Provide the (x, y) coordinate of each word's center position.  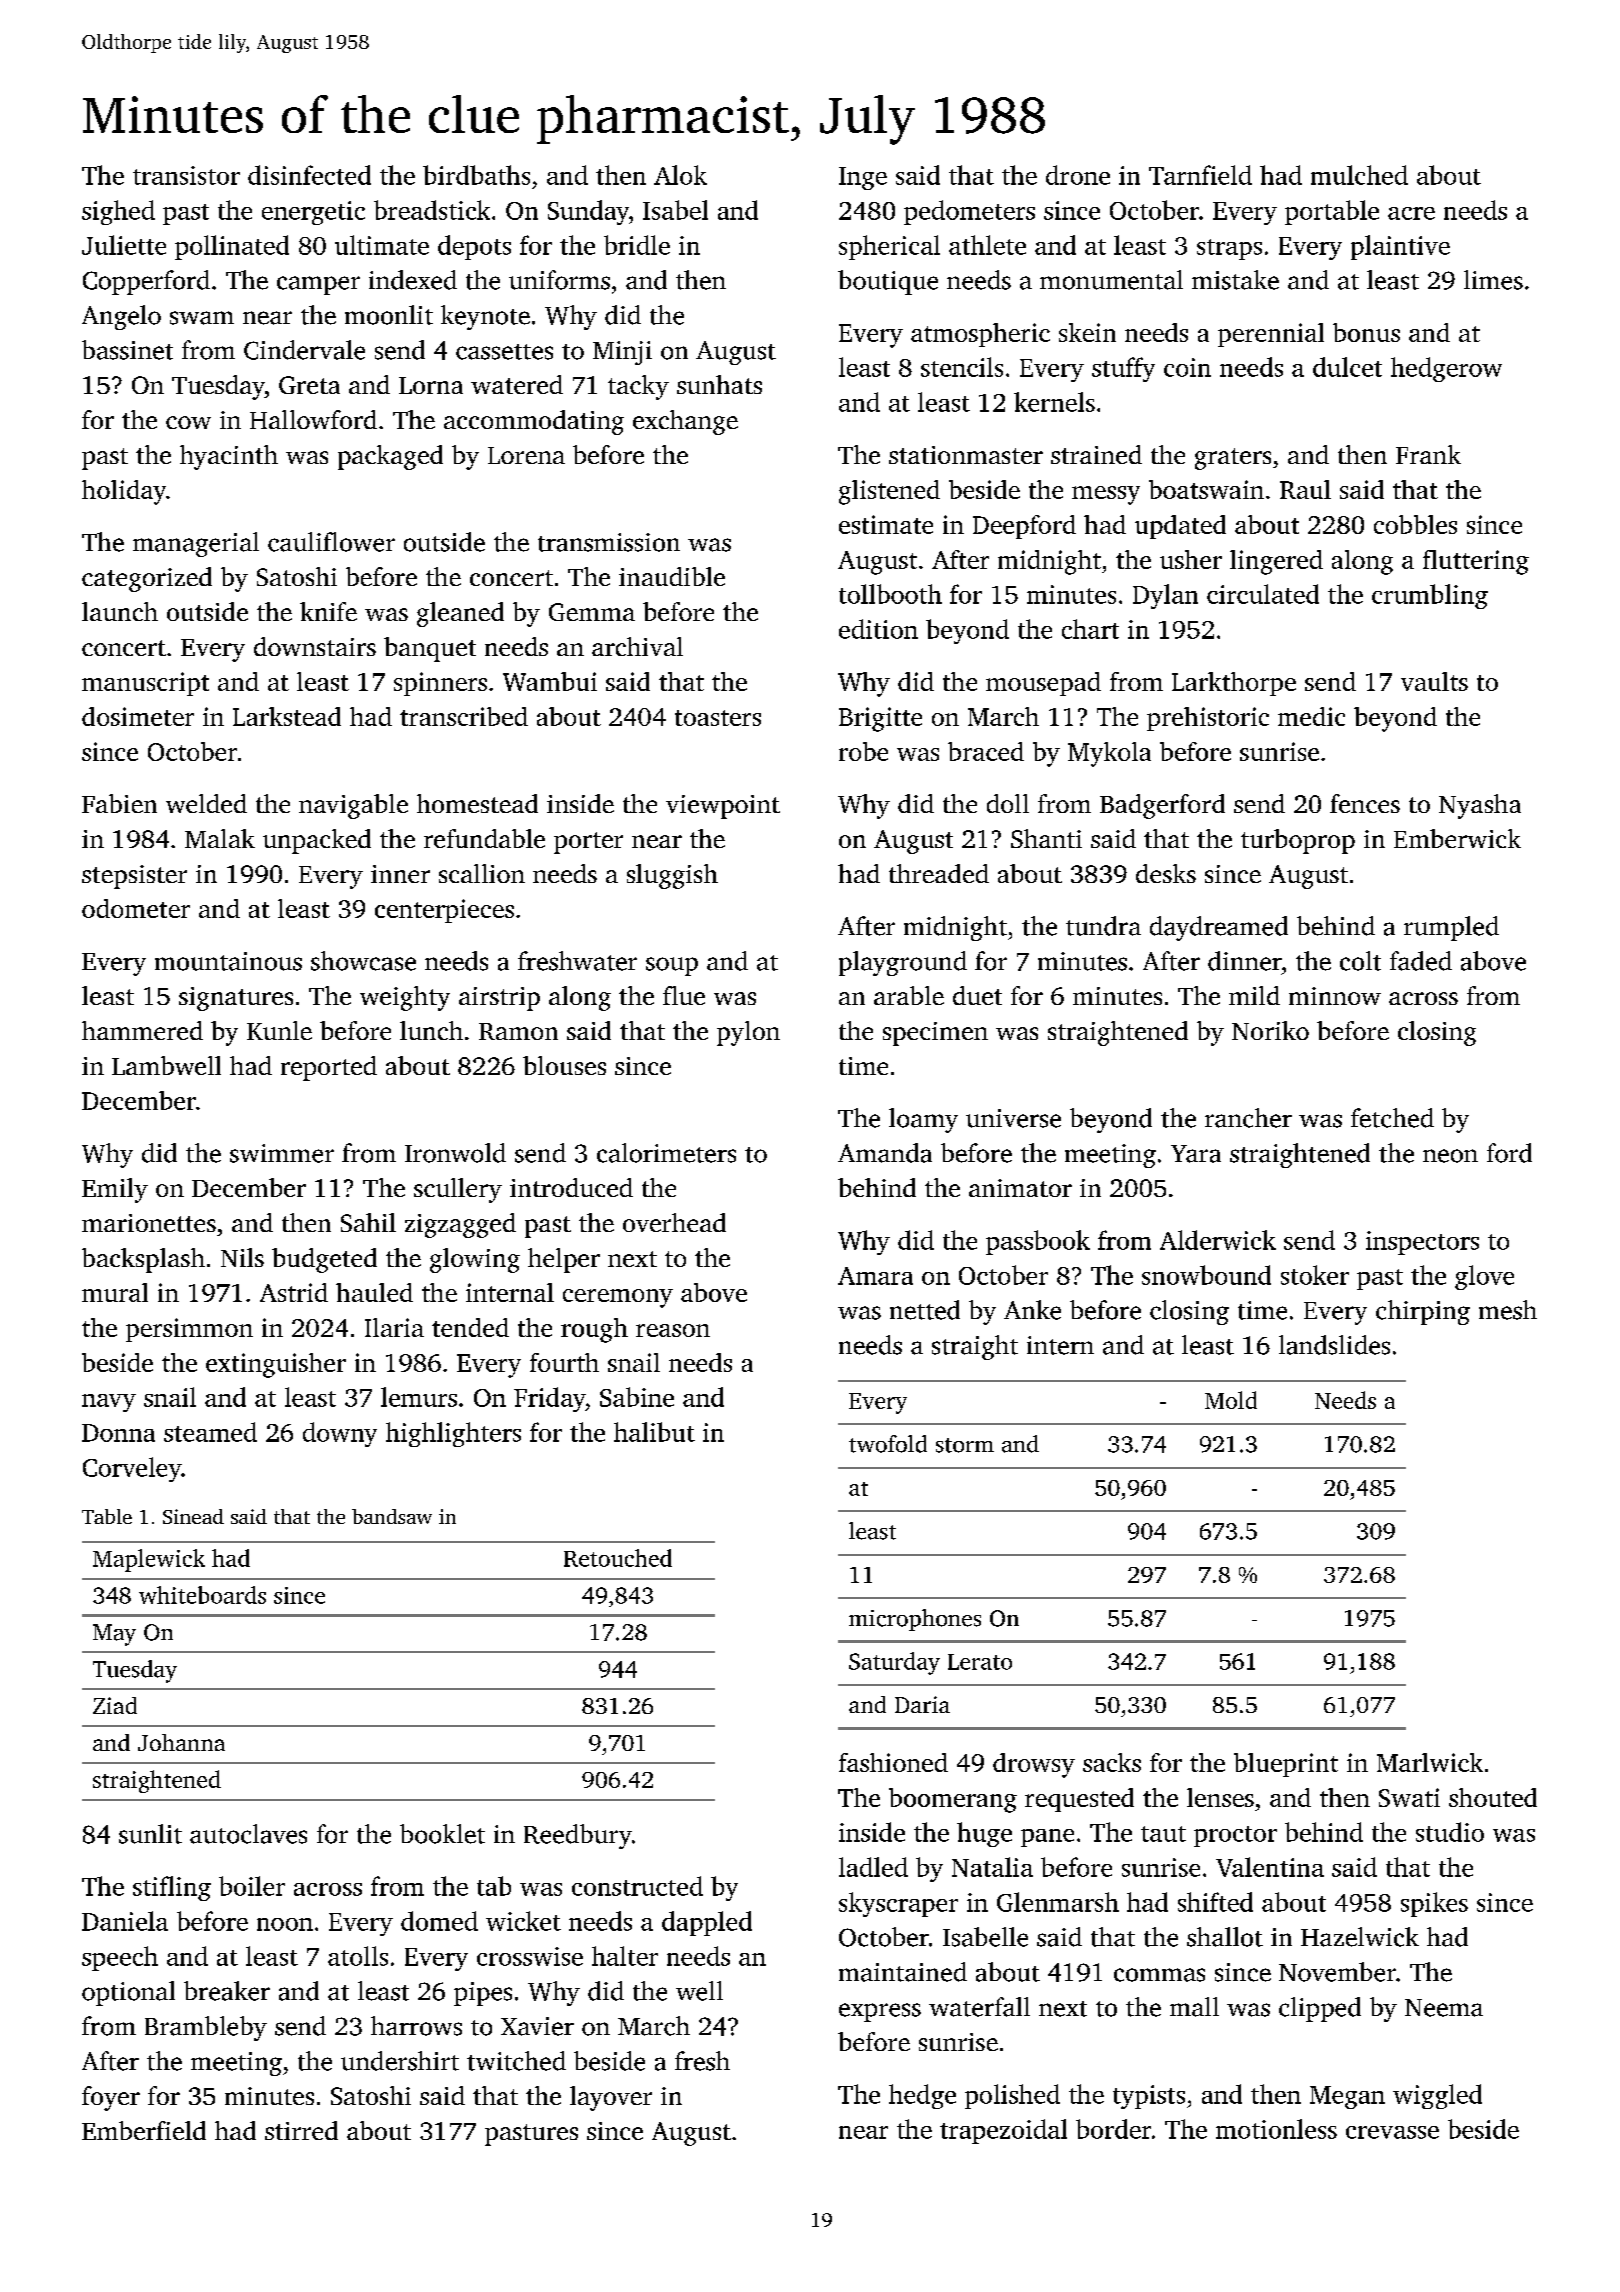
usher (1191, 559)
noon (285, 1924)
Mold (1231, 1400)
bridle (637, 245)
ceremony (618, 1298)
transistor (186, 175)
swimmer (282, 1153)
